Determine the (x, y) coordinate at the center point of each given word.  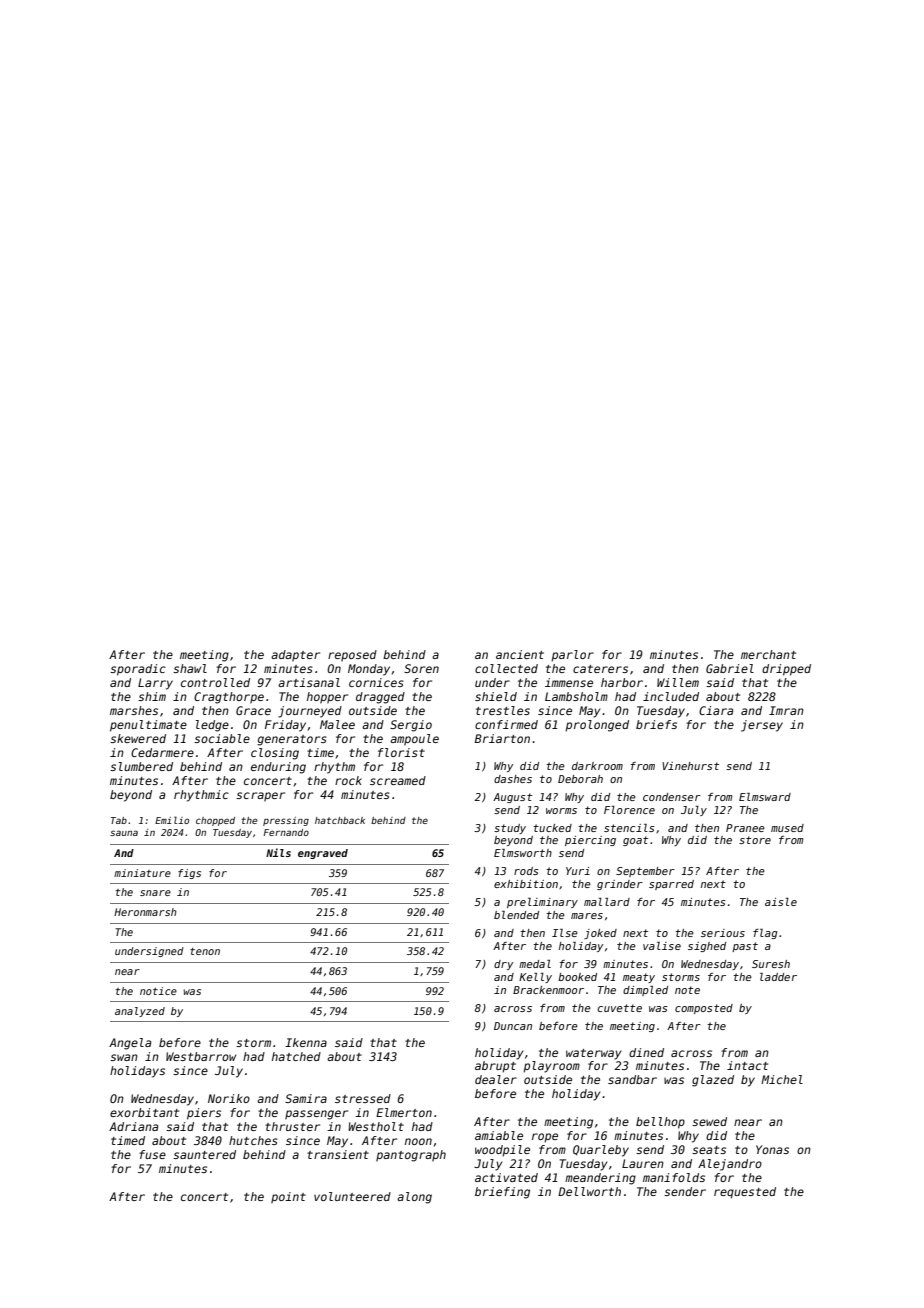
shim (152, 696)
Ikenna (306, 1042)
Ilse (565, 933)
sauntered (204, 1154)
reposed (352, 656)
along (414, 1198)
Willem (678, 682)
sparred (671, 885)
